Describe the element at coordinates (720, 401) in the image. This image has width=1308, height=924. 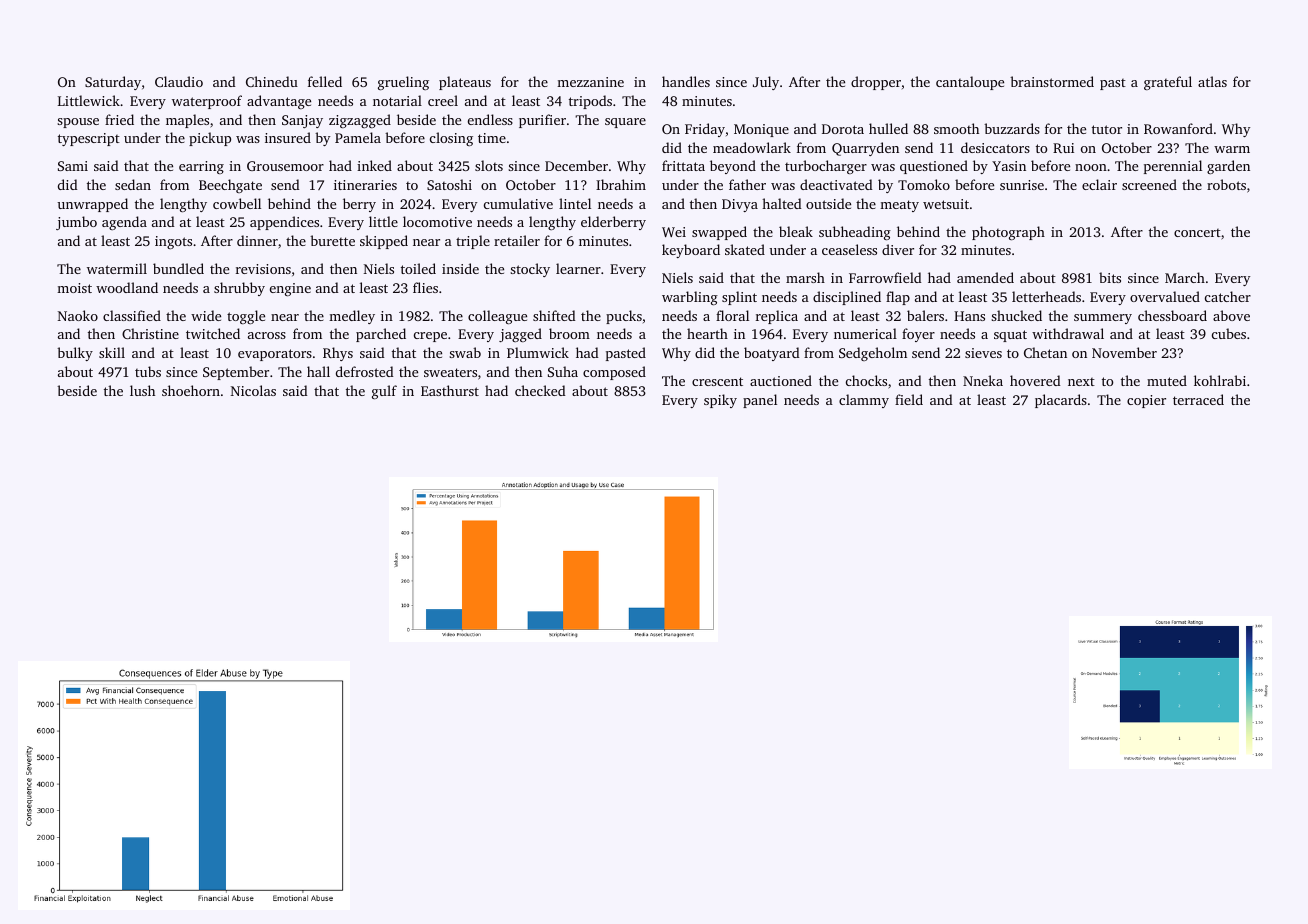
I see `spiky` at that location.
